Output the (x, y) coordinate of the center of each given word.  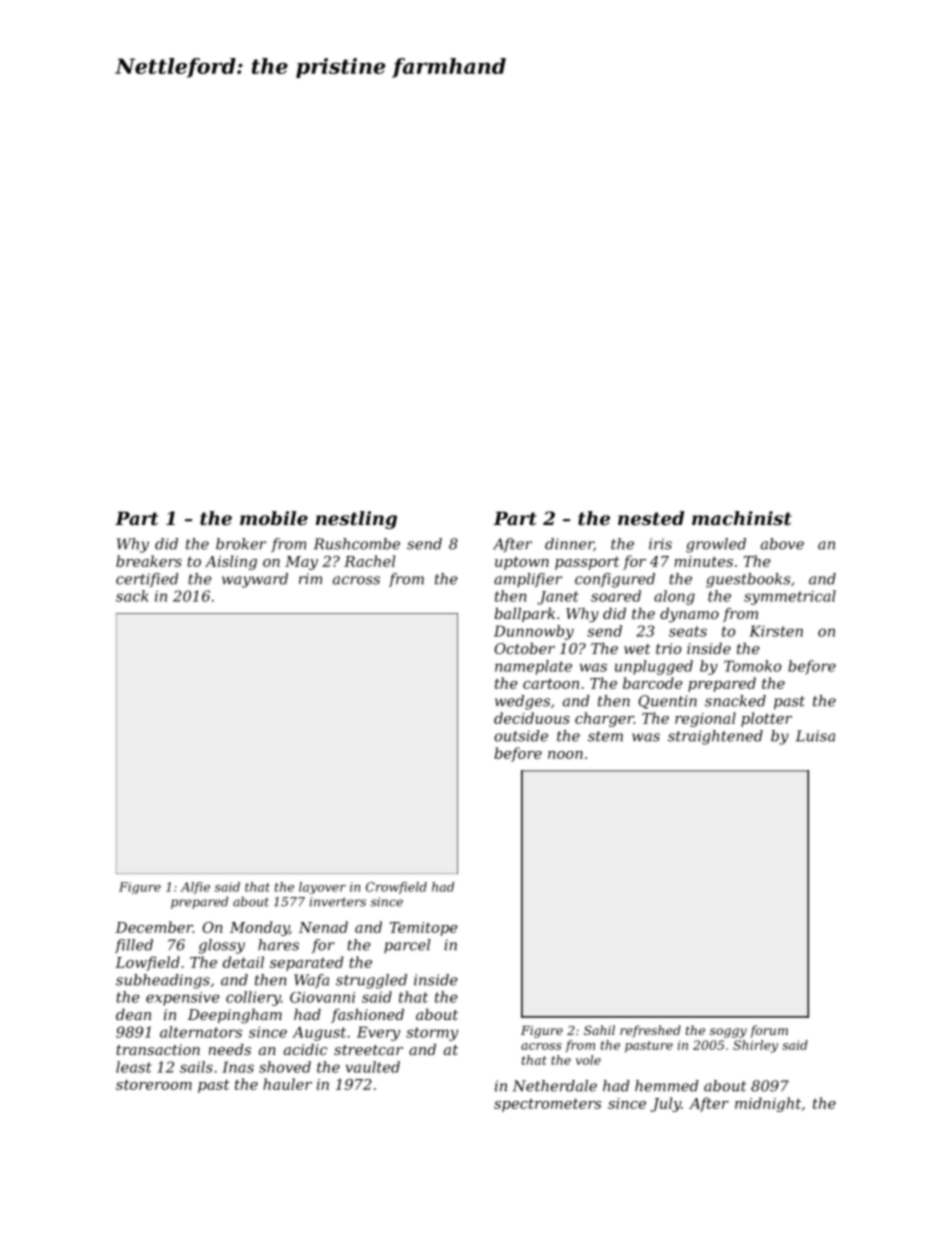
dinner (569, 544)
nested (651, 518)
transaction (158, 1049)
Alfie (195, 888)
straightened (715, 737)
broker (241, 544)
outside (521, 736)
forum (769, 1031)
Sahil (599, 1030)
